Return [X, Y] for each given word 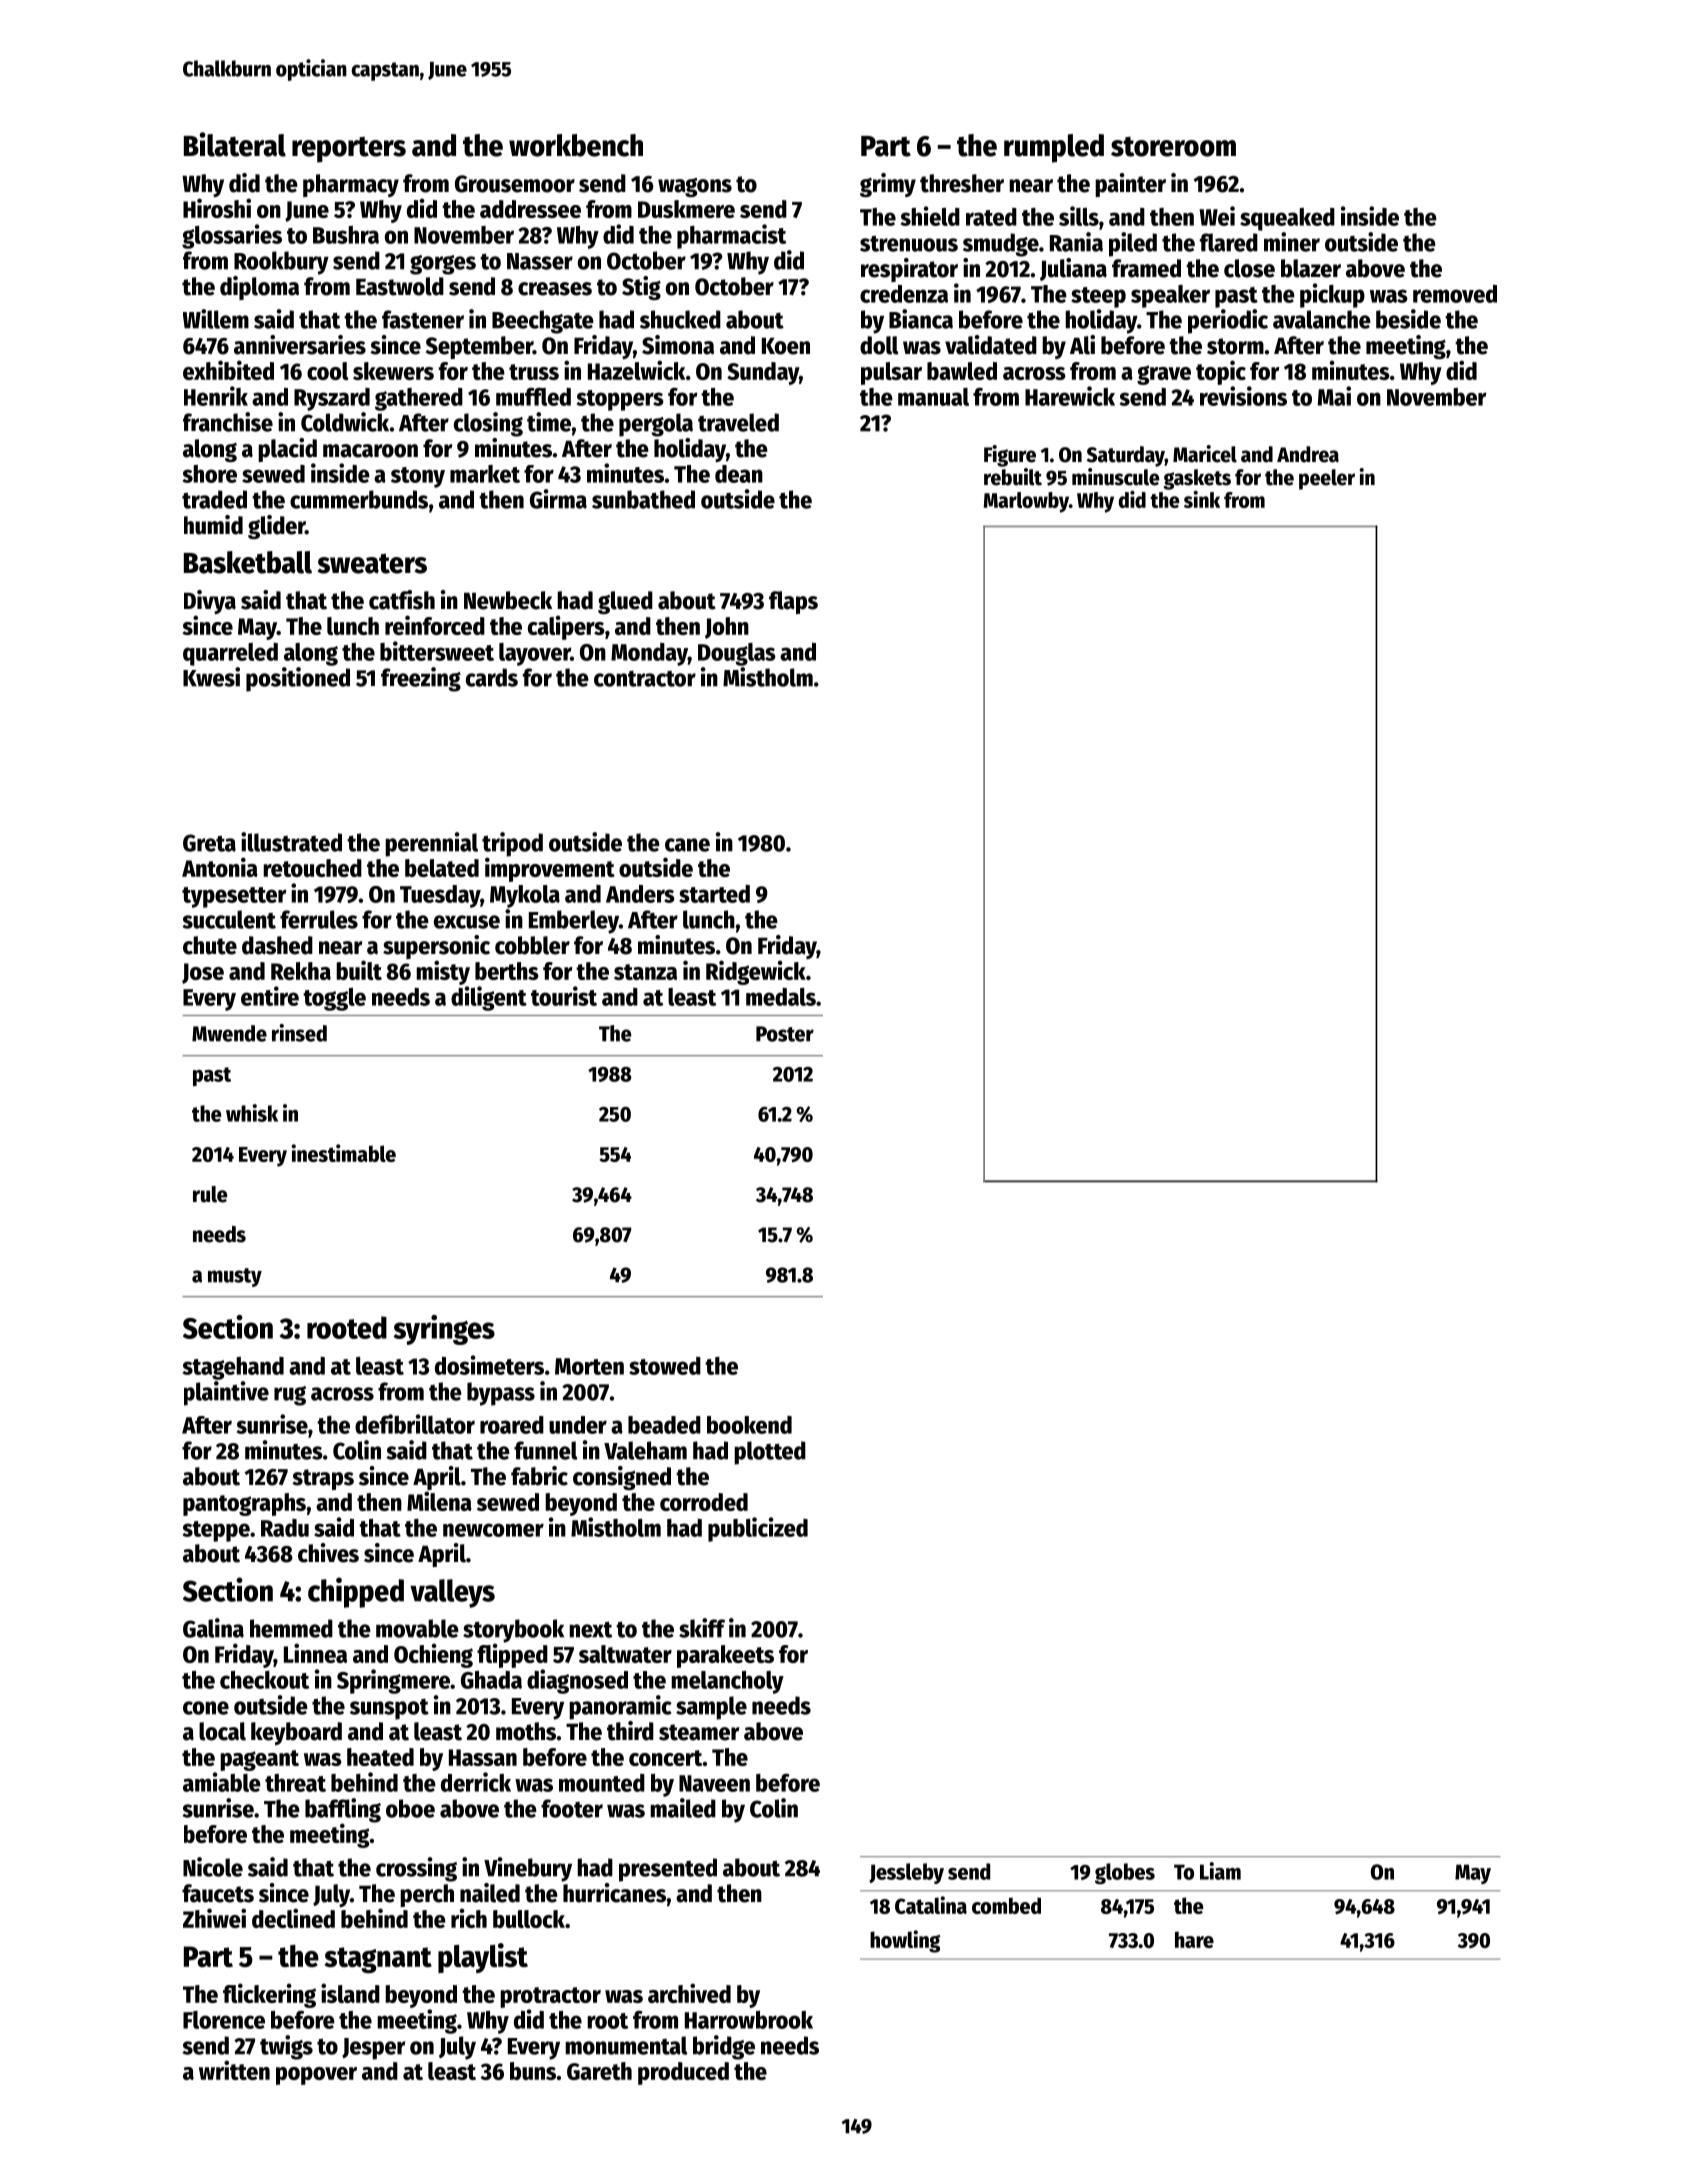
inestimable [343, 1153]
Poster [785, 1034]
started [714, 894]
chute [210, 945]
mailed [683, 1808]
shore [210, 474]
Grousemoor [515, 184]
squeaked [1287, 219]
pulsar [891, 373]
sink [1202, 499]
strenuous [909, 243]
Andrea [1308, 454]
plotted [770, 1453]
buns [533, 2071]
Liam [1220, 1871]
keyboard [296, 1733]
